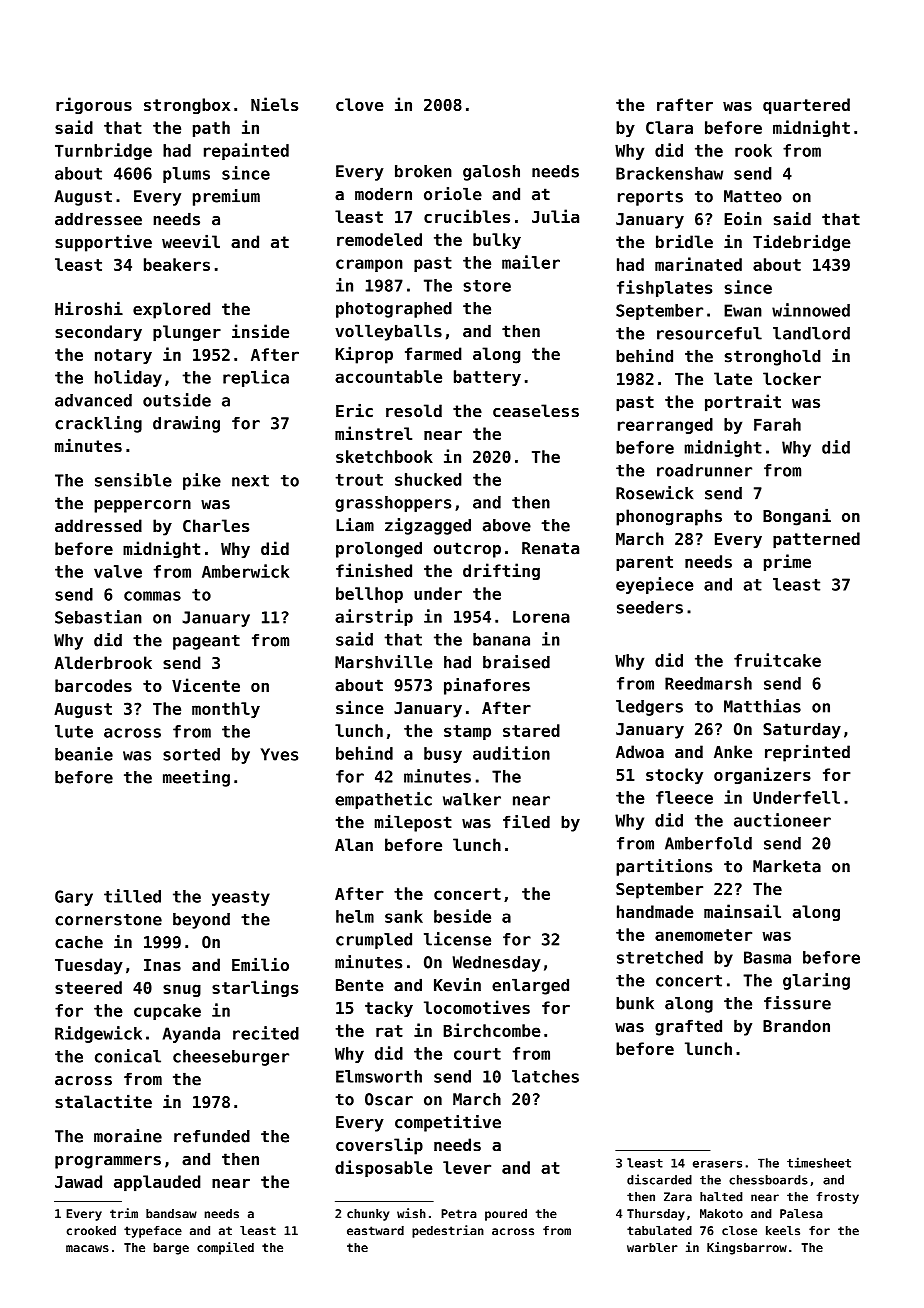 This screenshot has height=1308, width=924. Describe the element at coordinates (507, 525) in the screenshot. I see `above` at that location.
